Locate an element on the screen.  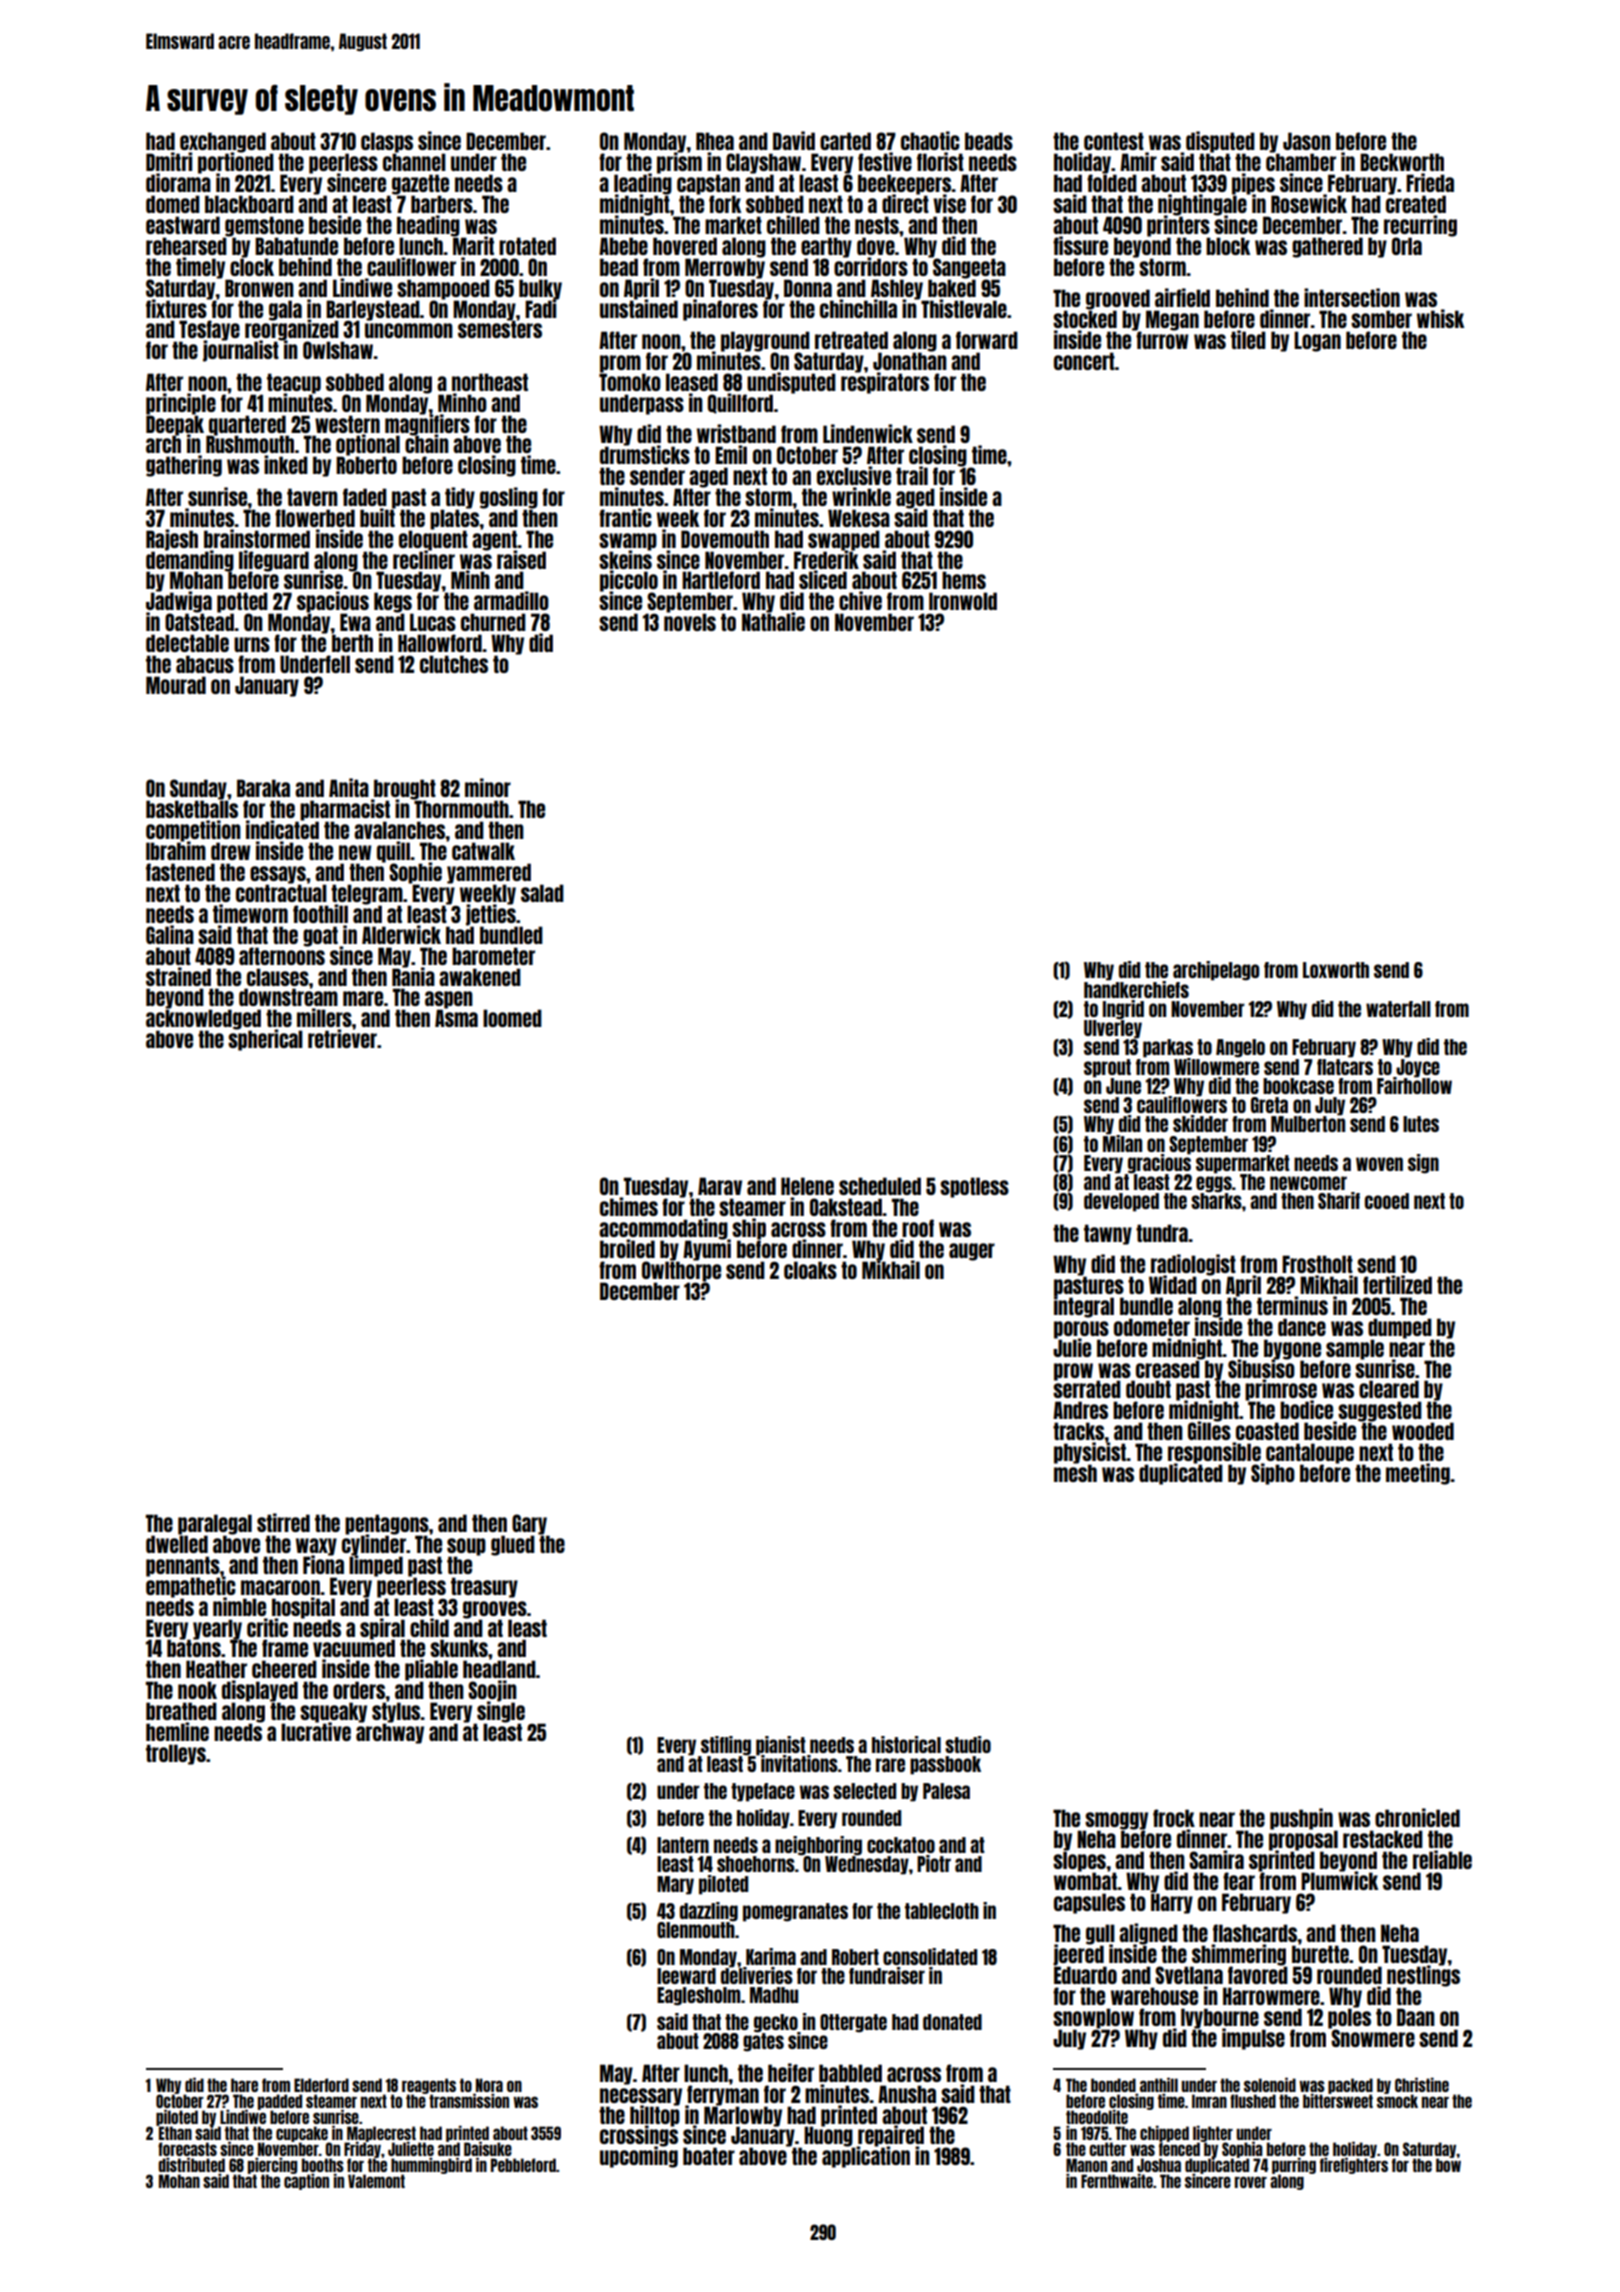
festive is located at coordinates (885, 161).
